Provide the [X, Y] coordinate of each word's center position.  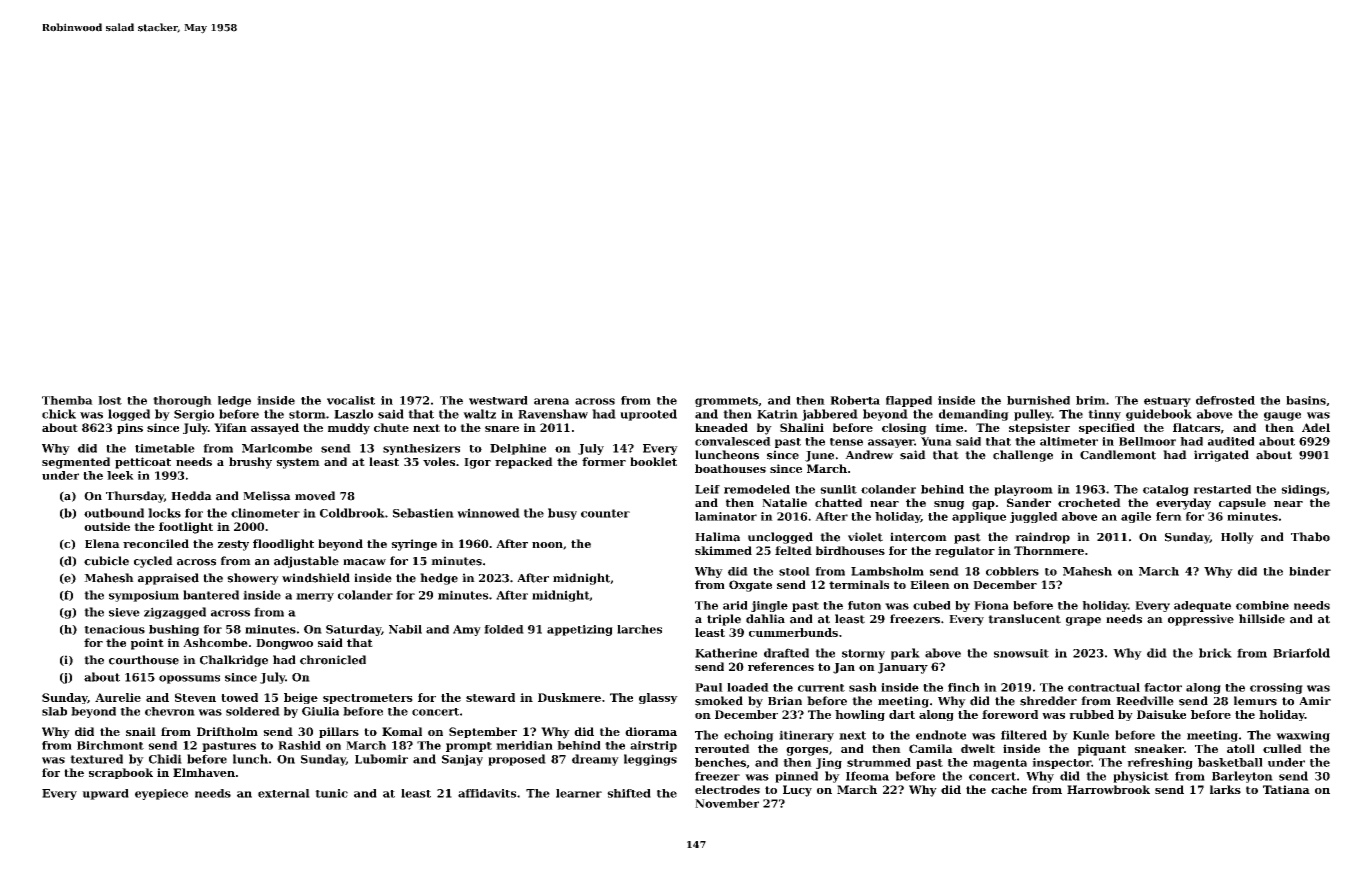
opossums [189, 679]
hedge [439, 579]
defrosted [1225, 400]
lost [110, 400]
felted [793, 550]
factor [1163, 687]
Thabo [1310, 537]
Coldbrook [352, 513]
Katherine [726, 653]
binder [1310, 571]
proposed [517, 760]
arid [735, 605]
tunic [331, 793]
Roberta [855, 400]
